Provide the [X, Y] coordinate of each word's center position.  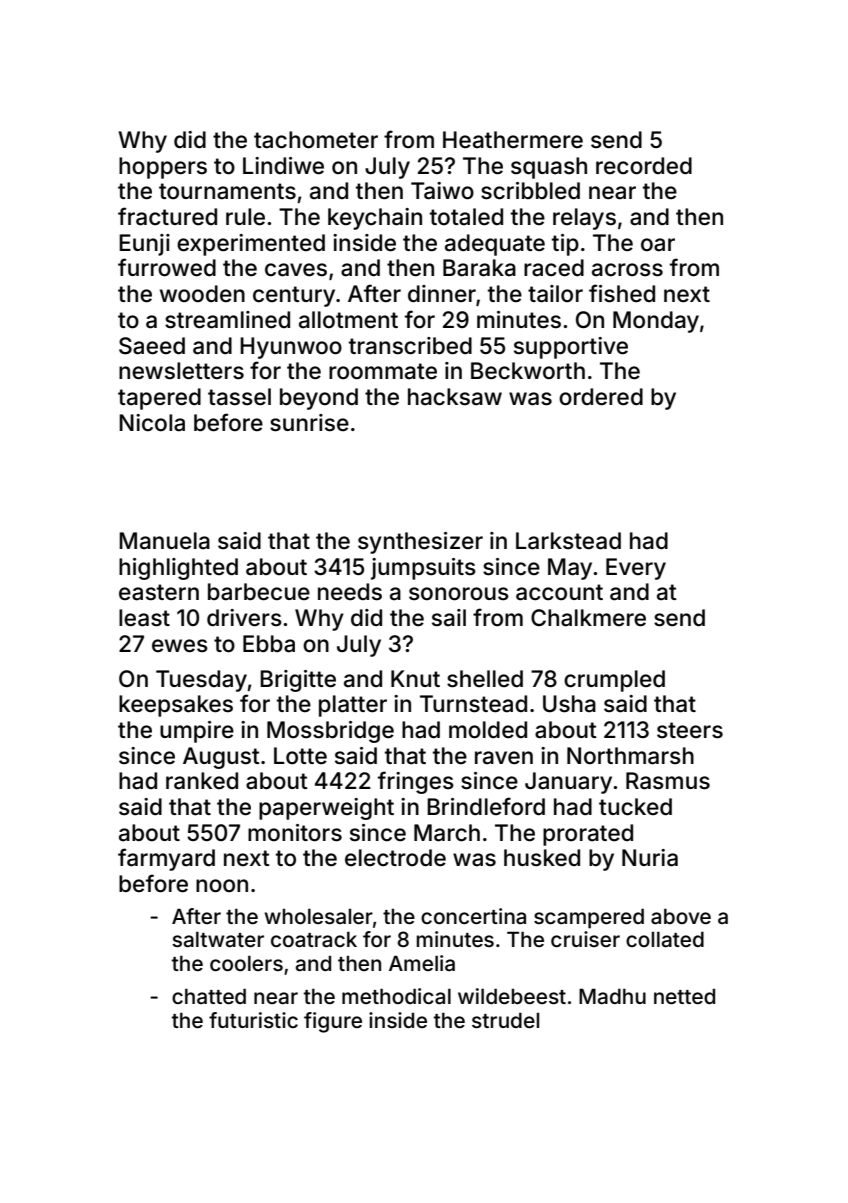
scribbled [530, 191]
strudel [505, 1020]
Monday [656, 322]
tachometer [316, 140]
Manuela [164, 541]
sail [449, 618]
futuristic [253, 1020]
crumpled [614, 681]
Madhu [612, 996]
